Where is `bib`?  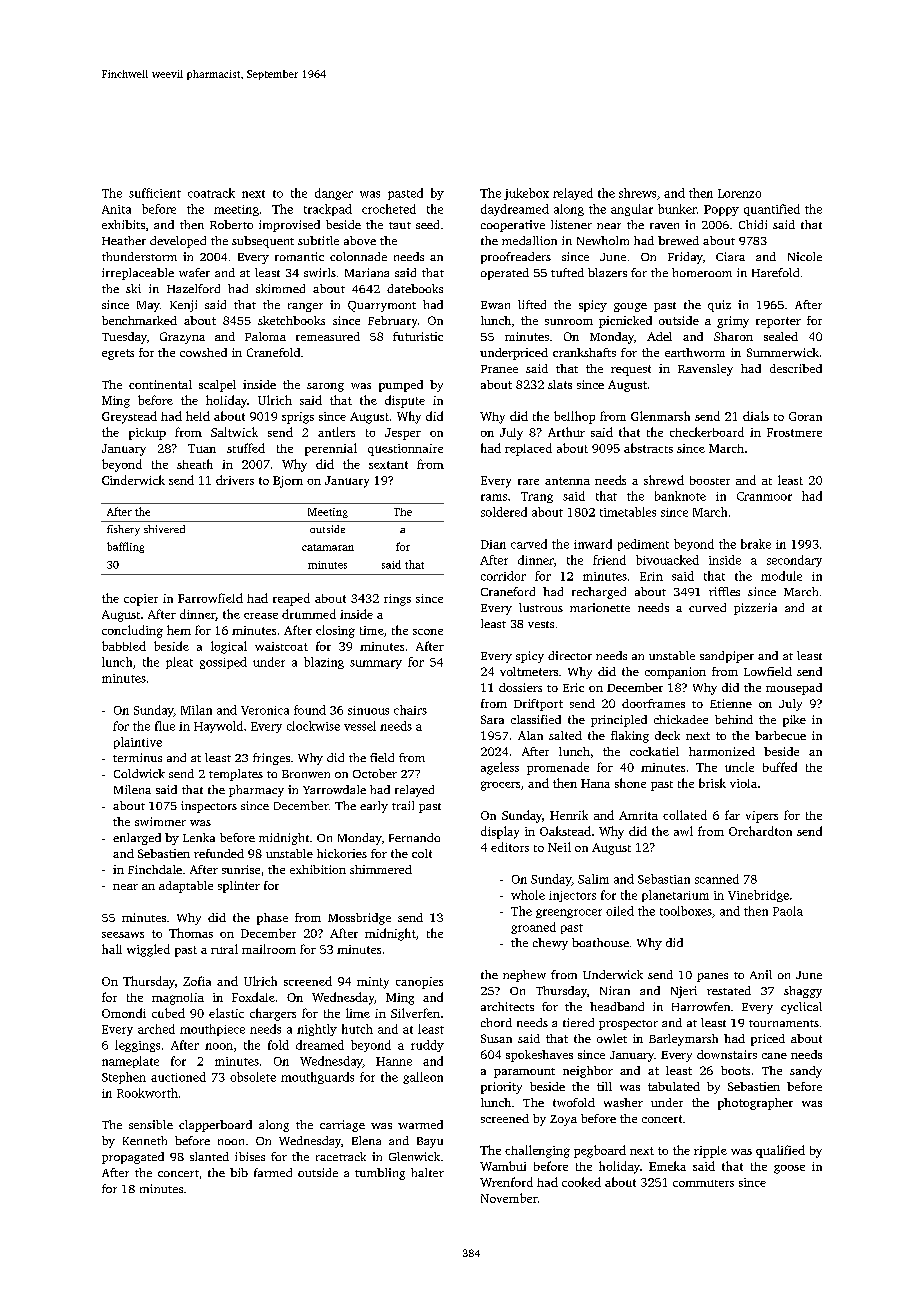
bib is located at coordinates (239, 1172).
